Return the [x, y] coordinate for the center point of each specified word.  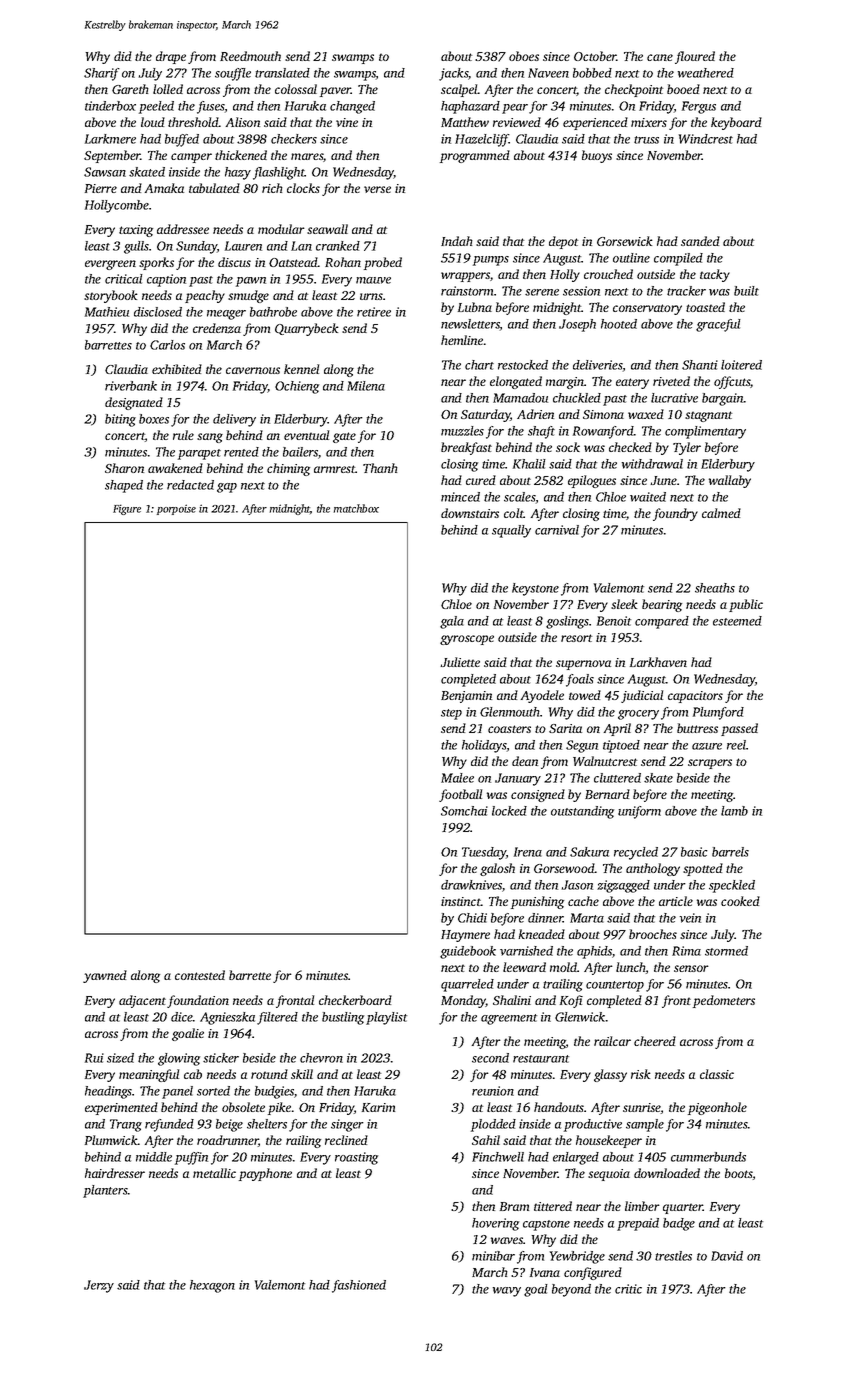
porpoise [176, 509]
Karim [378, 1107]
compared [662, 622]
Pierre [101, 188]
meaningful [149, 1075]
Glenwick [580, 1017]
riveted [671, 381]
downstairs [470, 513]
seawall [327, 229]
